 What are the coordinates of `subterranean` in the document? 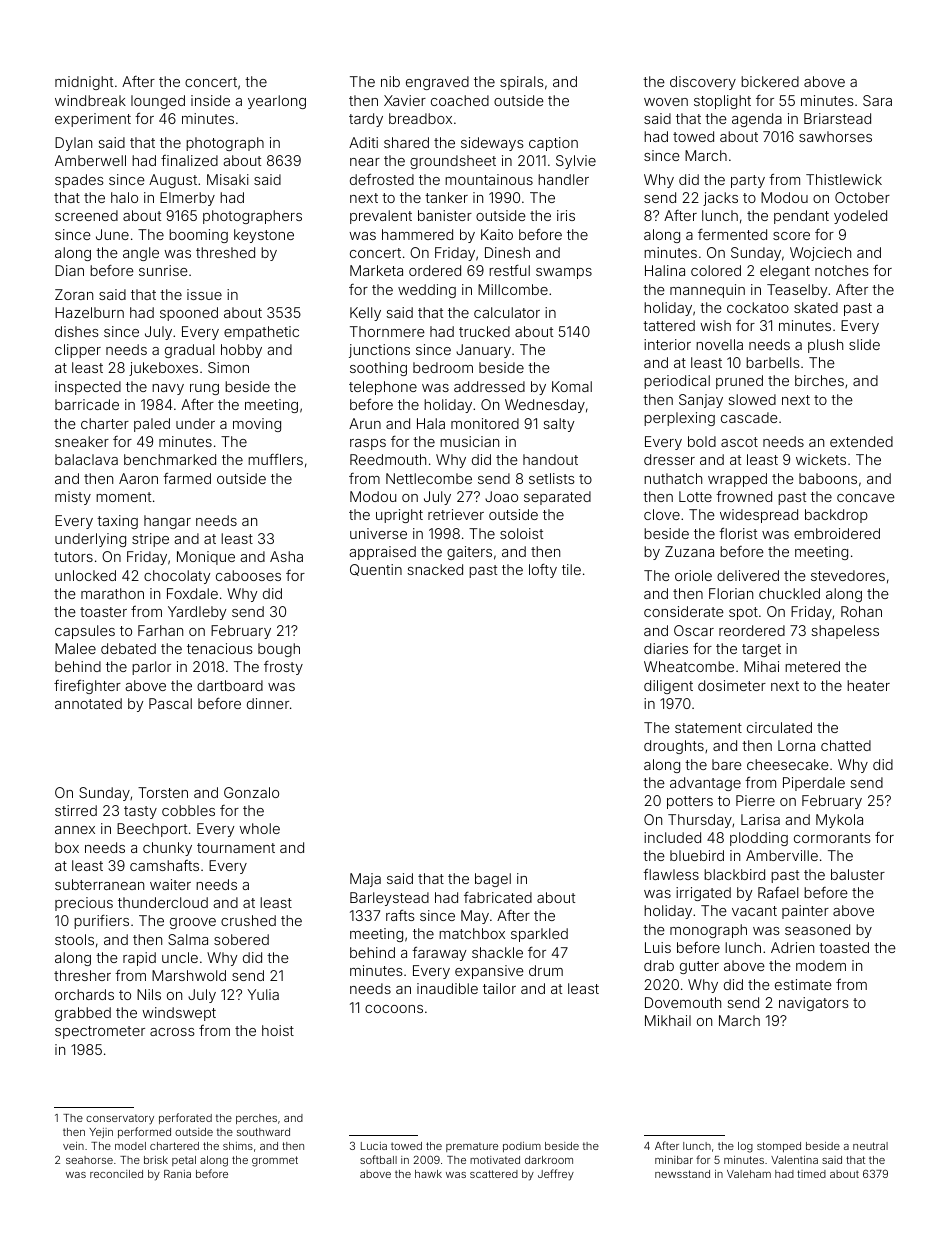 It's located at (99, 884).
